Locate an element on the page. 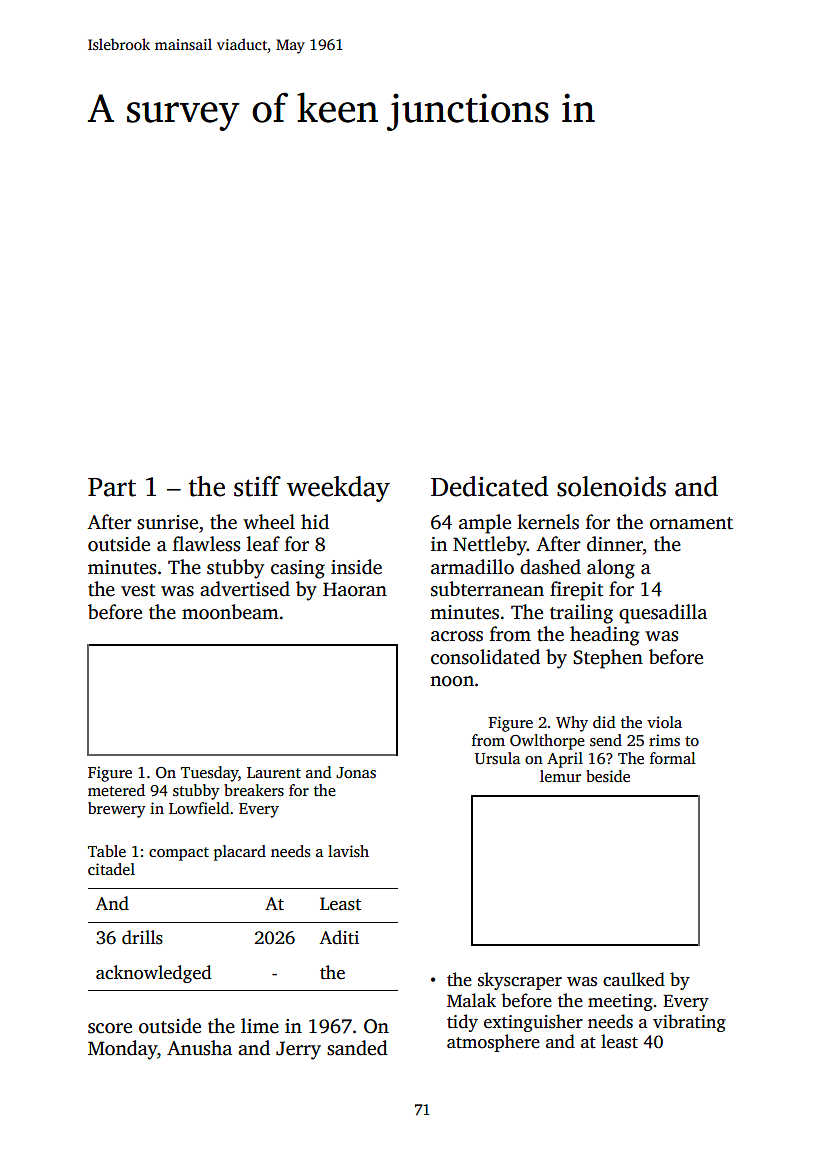 The image size is (828, 1175). vest is located at coordinates (138, 590).
